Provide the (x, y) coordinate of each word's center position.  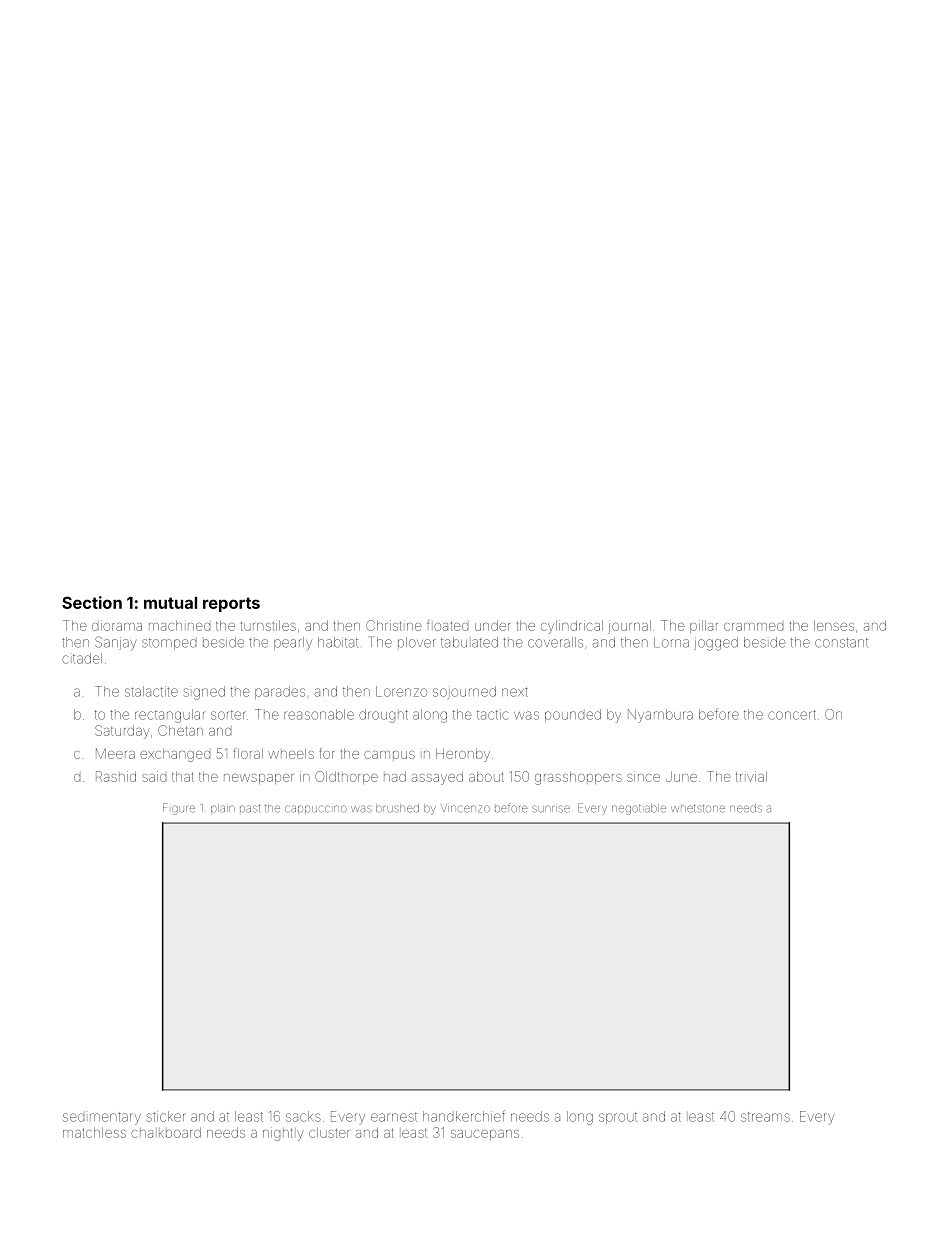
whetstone (698, 809)
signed (204, 693)
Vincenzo (465, 808)
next (515, 692)
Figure (179, 809)
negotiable (639, 809)
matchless (94, 1133)
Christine (394, 625)
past (250, 809)
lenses (834, 626)
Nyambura (660, 716)
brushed (397, 808)
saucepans (485, 1135)
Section (92, 602)
